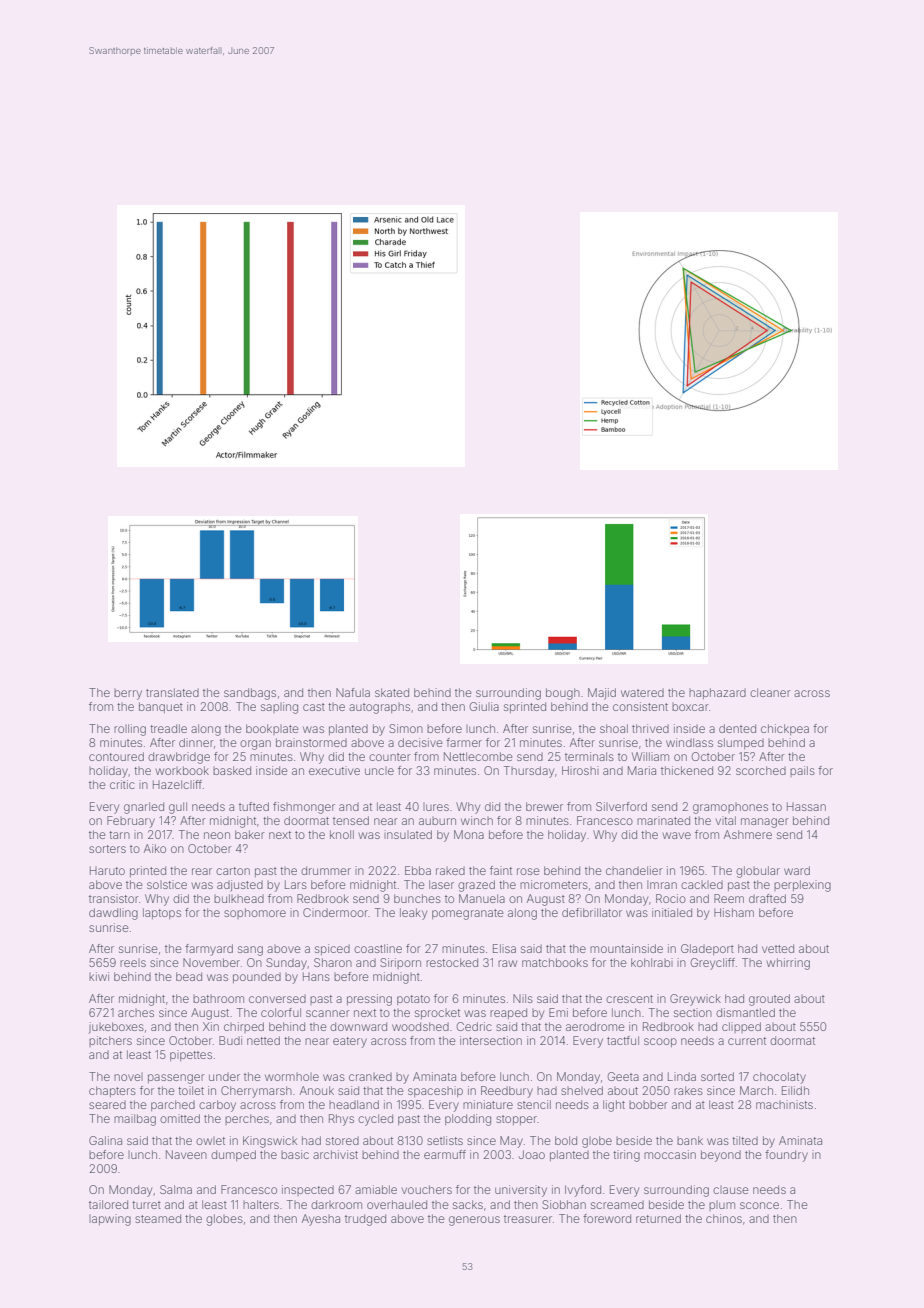 The width and height of the screenshot is (924, 1308). I want to click on omitted, so click(180, 1118).
